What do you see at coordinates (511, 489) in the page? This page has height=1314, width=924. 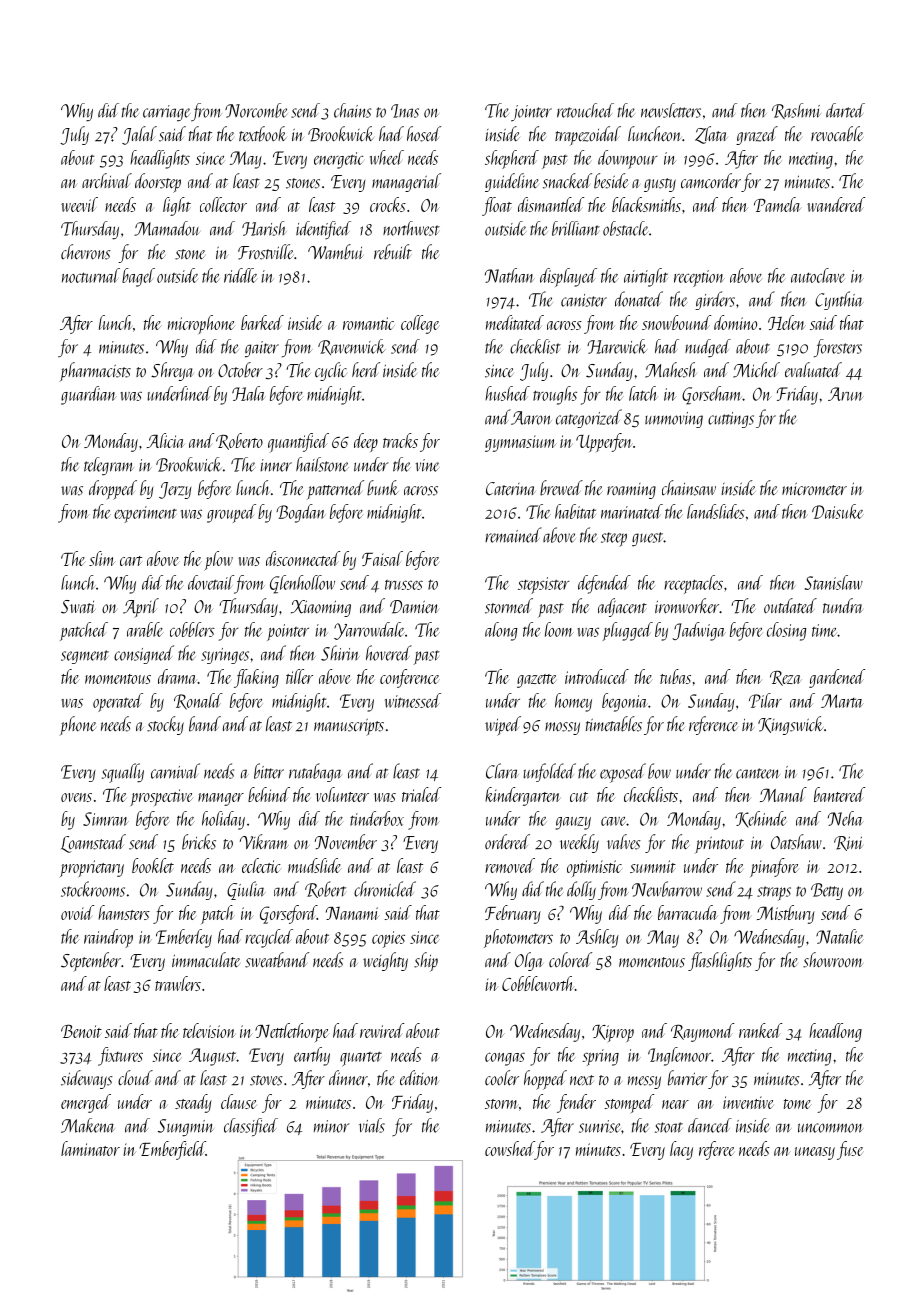 I see `Caterina` at bounding box center [511, 489].
